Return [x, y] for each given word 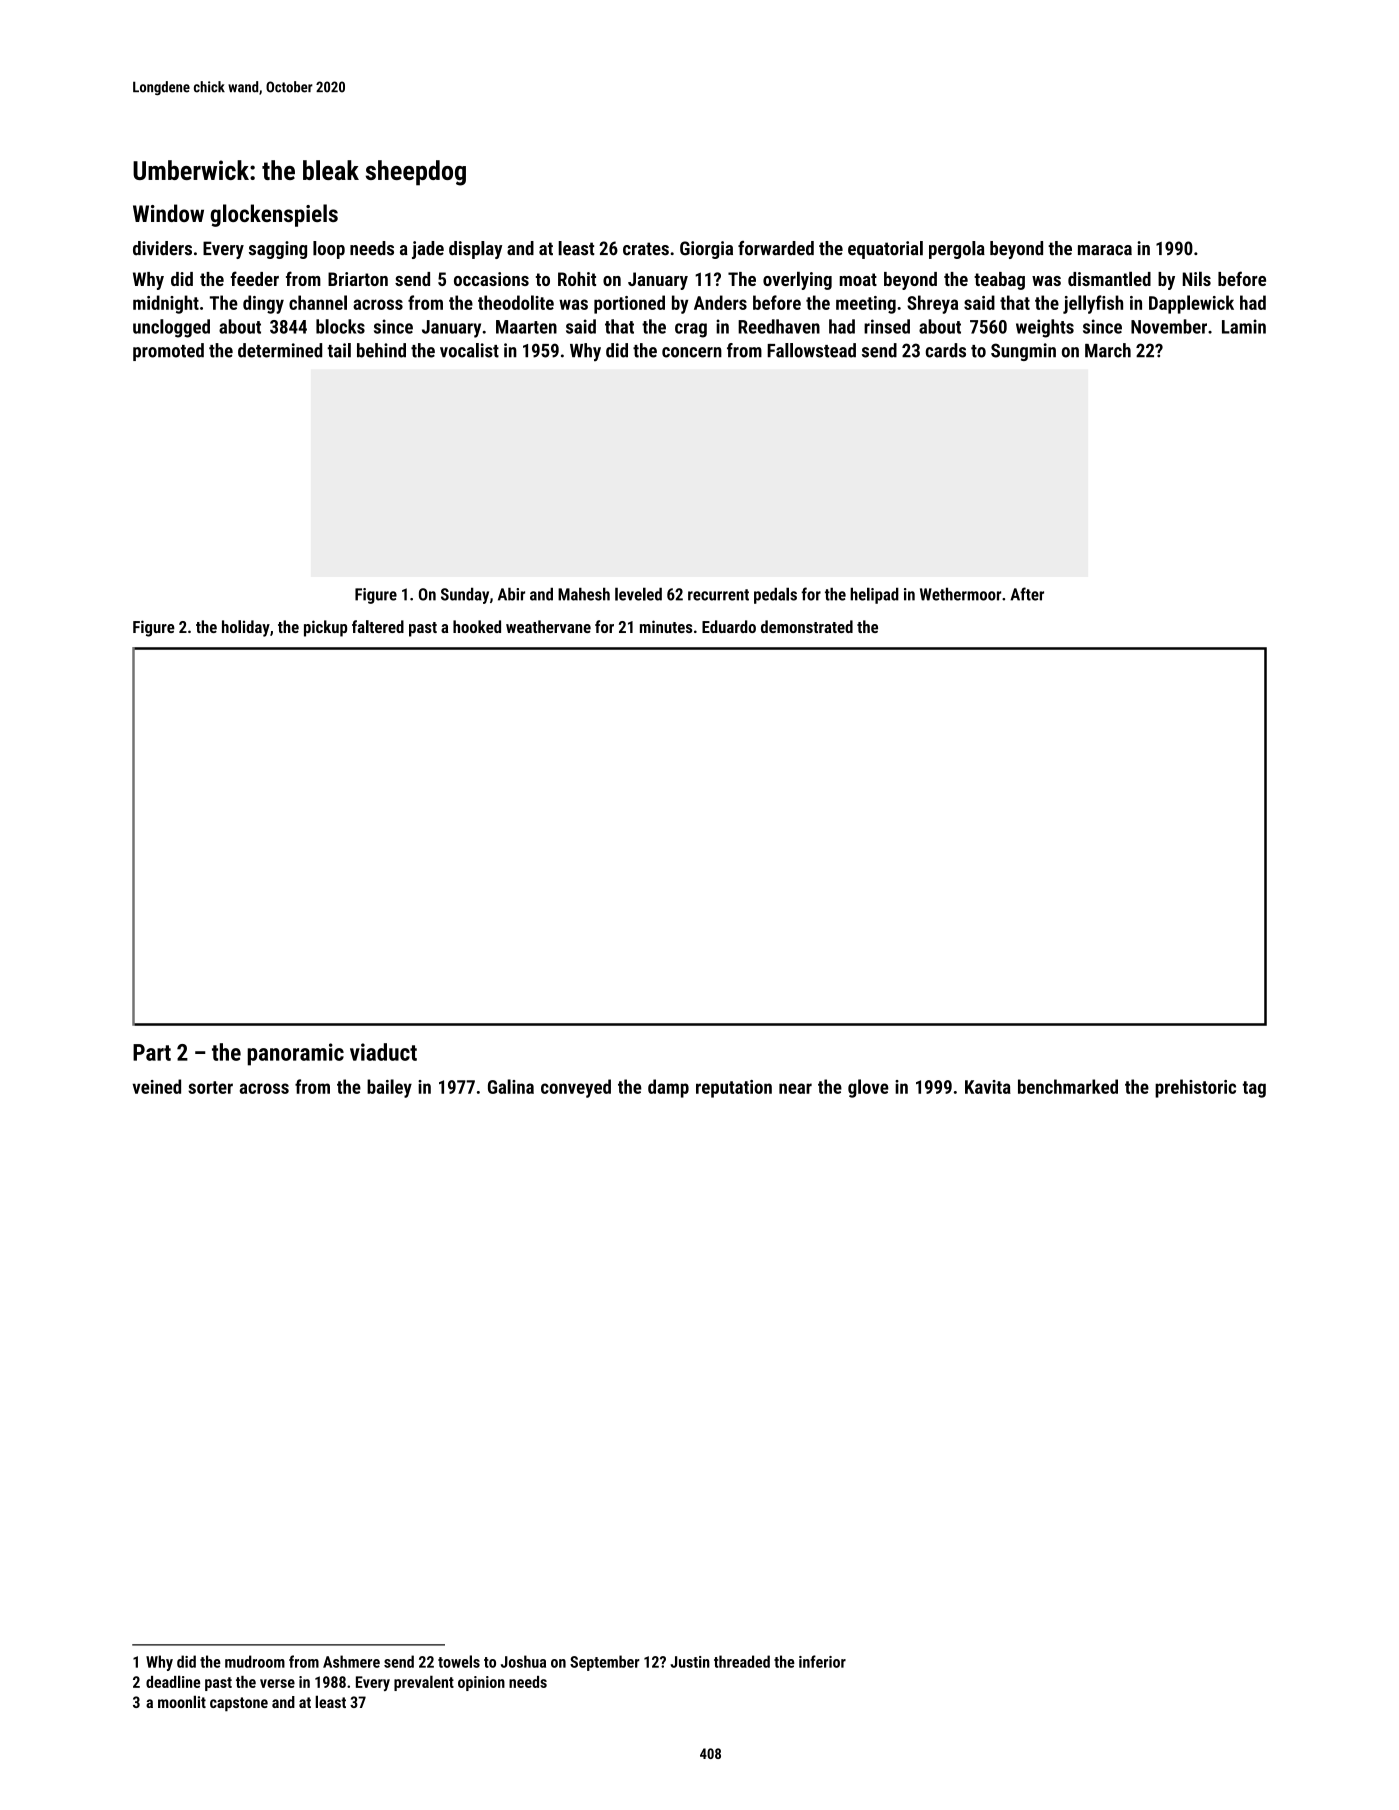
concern [692, 352]
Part [152, 1052]
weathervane [548, 626]
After [1027, 594]
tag [1254, 1089]
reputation [734, 1089]
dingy [263, 304]
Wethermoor [960, 594]
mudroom [255, 1661]
